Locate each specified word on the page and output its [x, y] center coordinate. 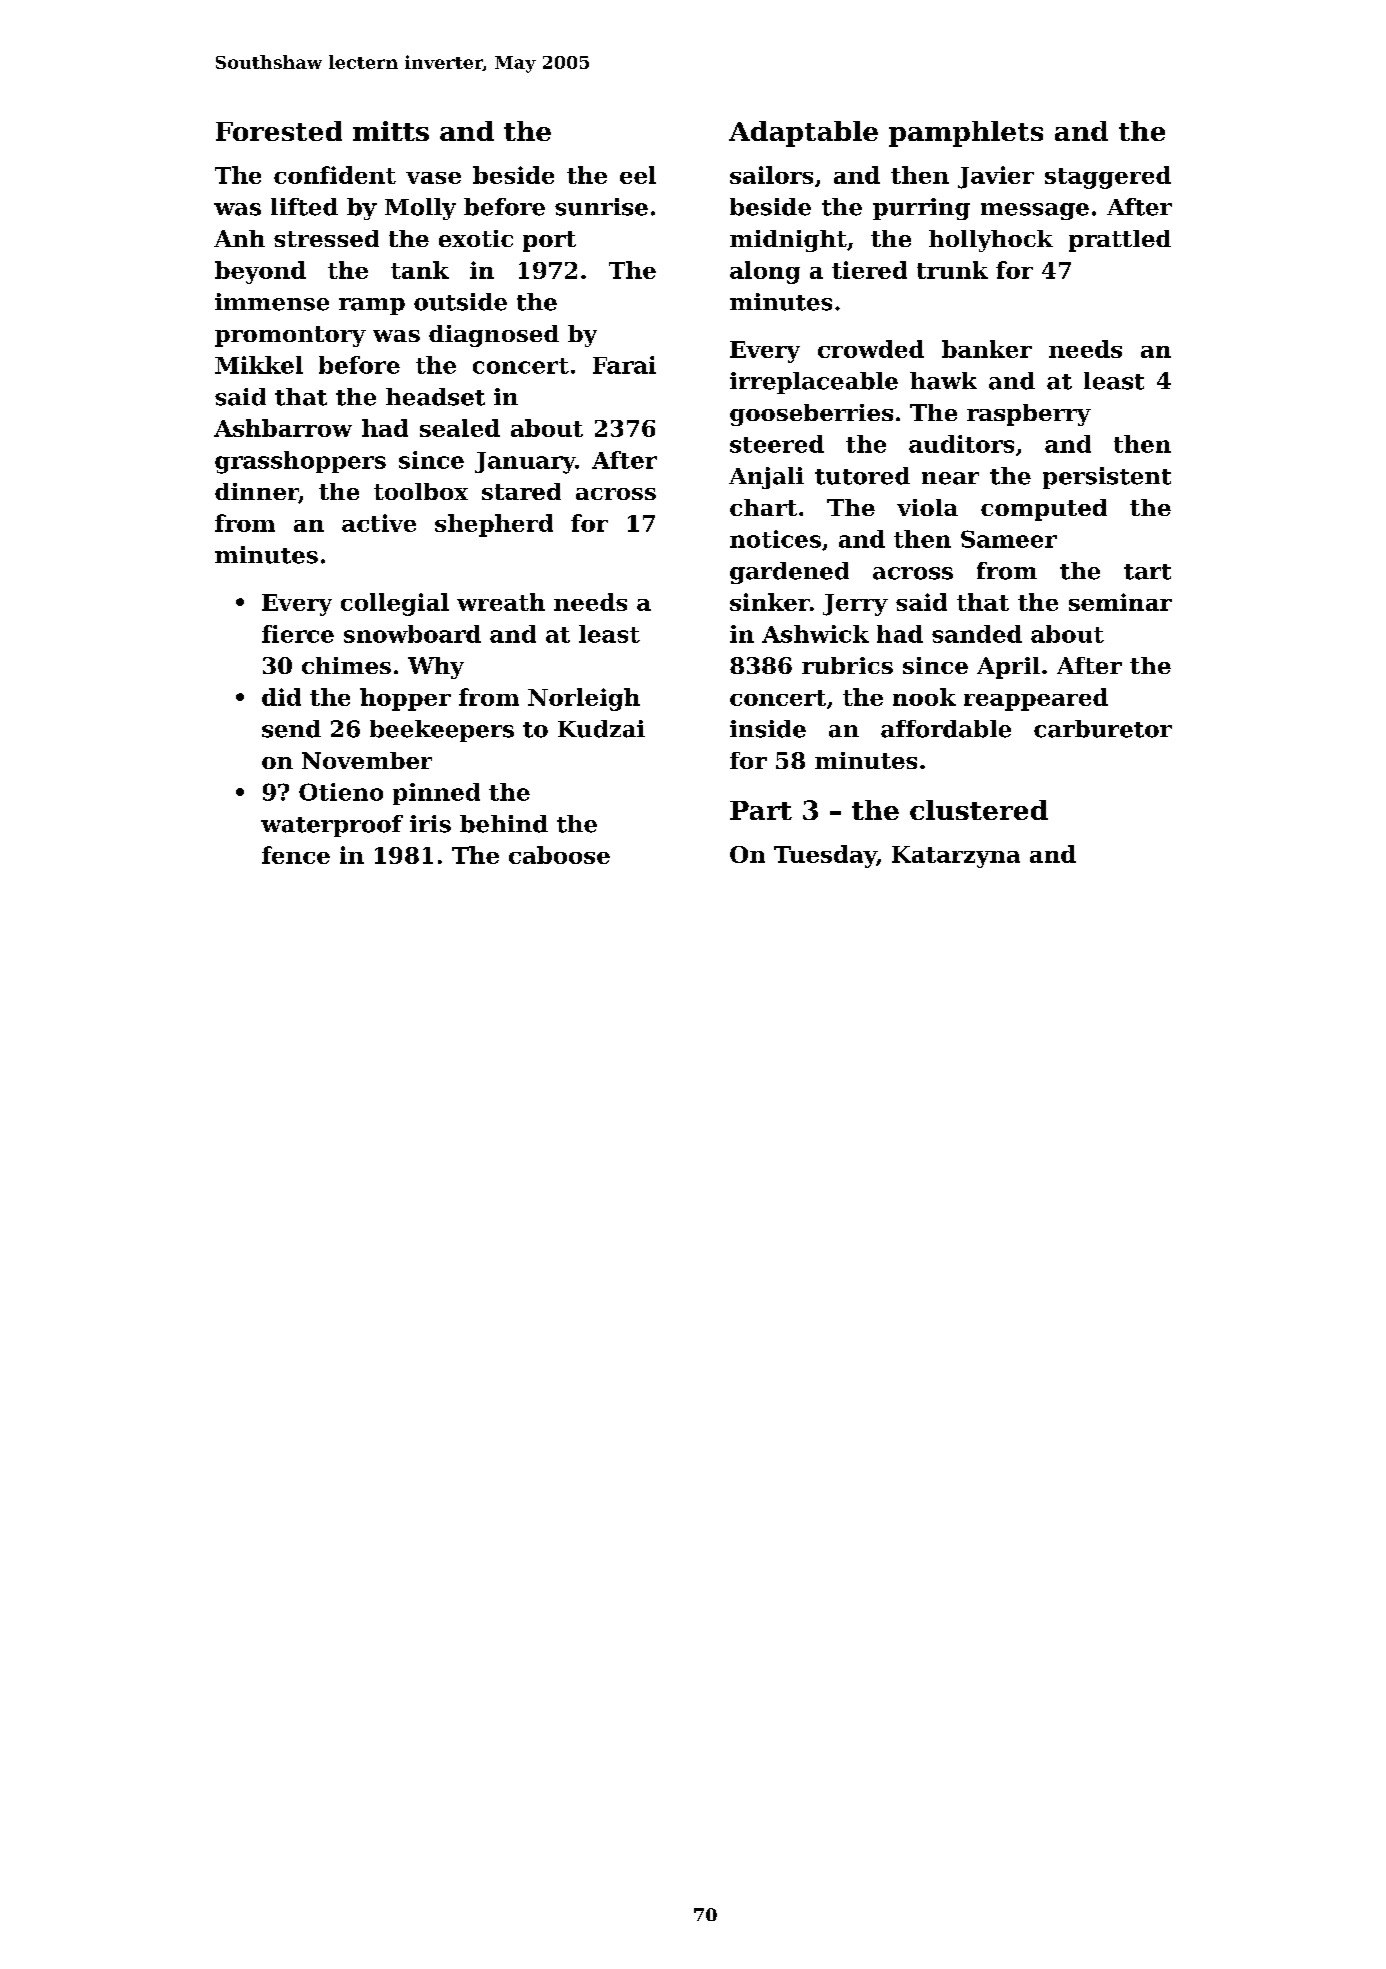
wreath [501, 602]
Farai [624, 365]
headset [435, 397]
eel [638, 175]
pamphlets [966, 134]
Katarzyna [956, 857]
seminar [1120, 602]
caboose [559, 855]
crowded [871, 349]
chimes [346, 665]
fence [296, 855]
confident [335, 175]
